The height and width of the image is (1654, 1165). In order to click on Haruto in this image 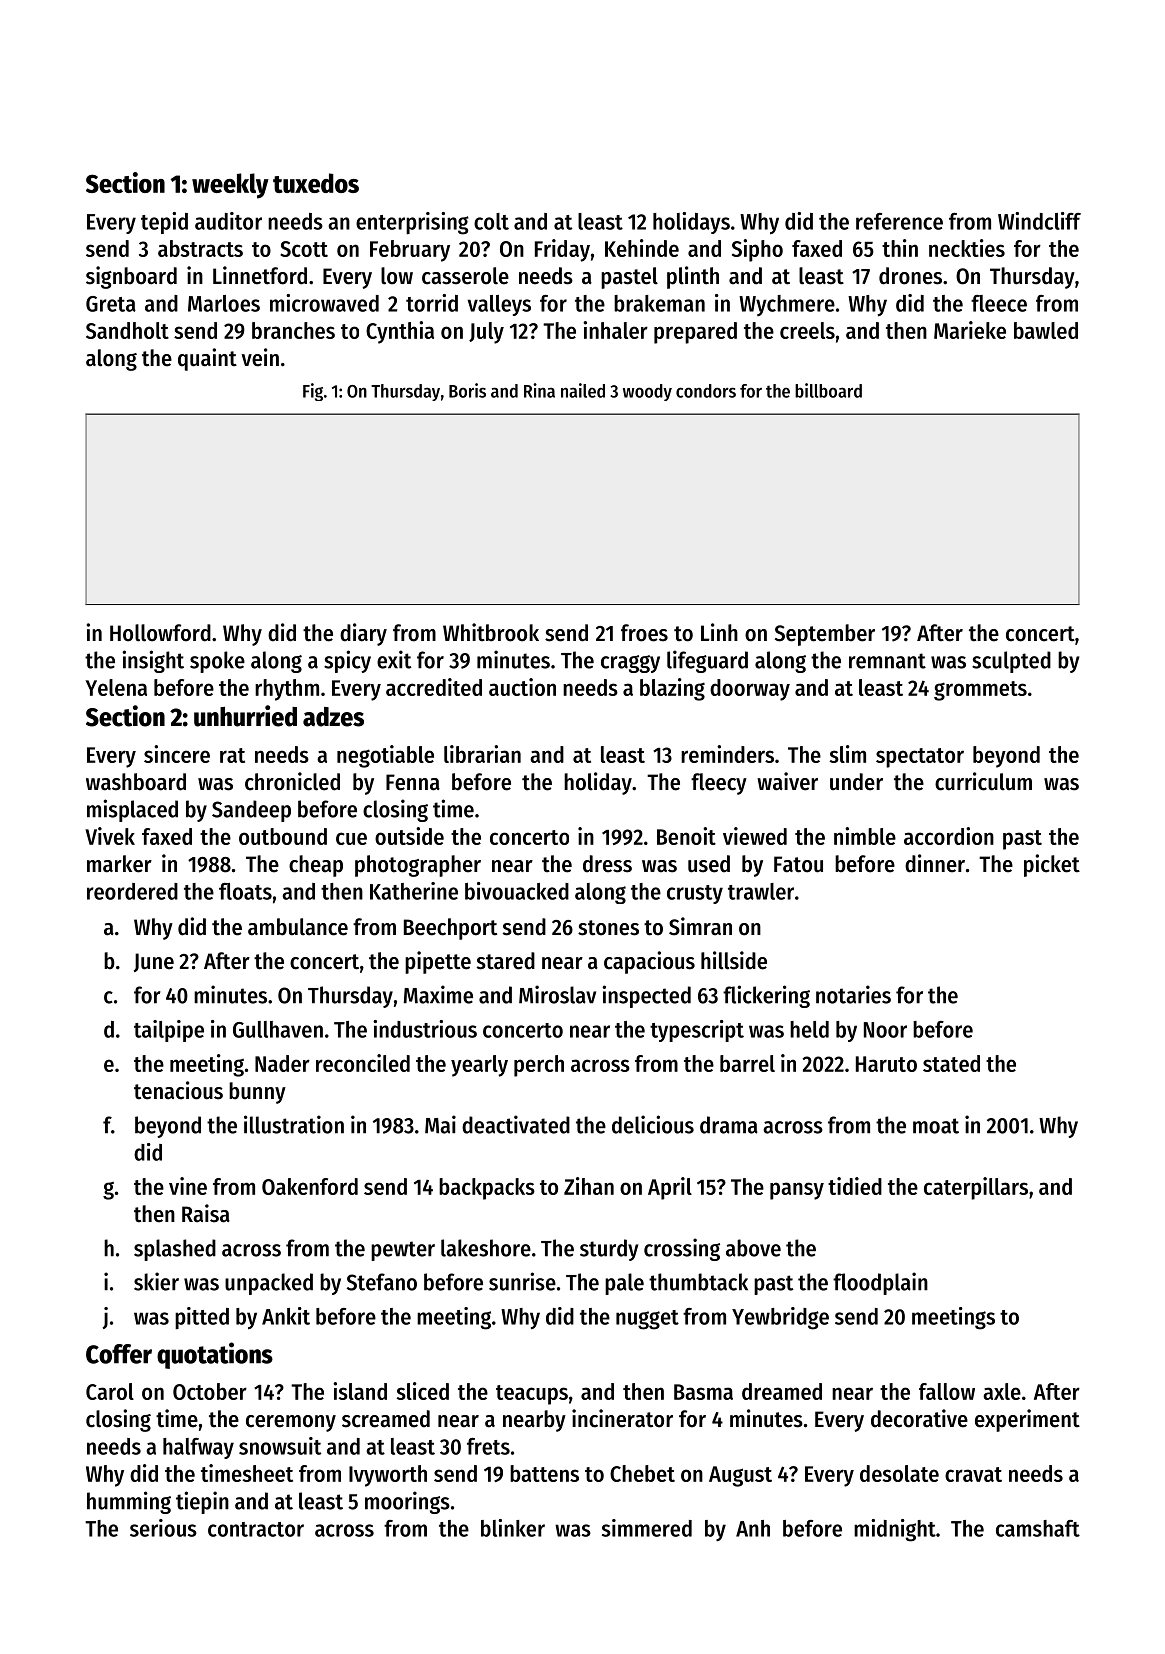, I will do `click(886, 1064)`.
